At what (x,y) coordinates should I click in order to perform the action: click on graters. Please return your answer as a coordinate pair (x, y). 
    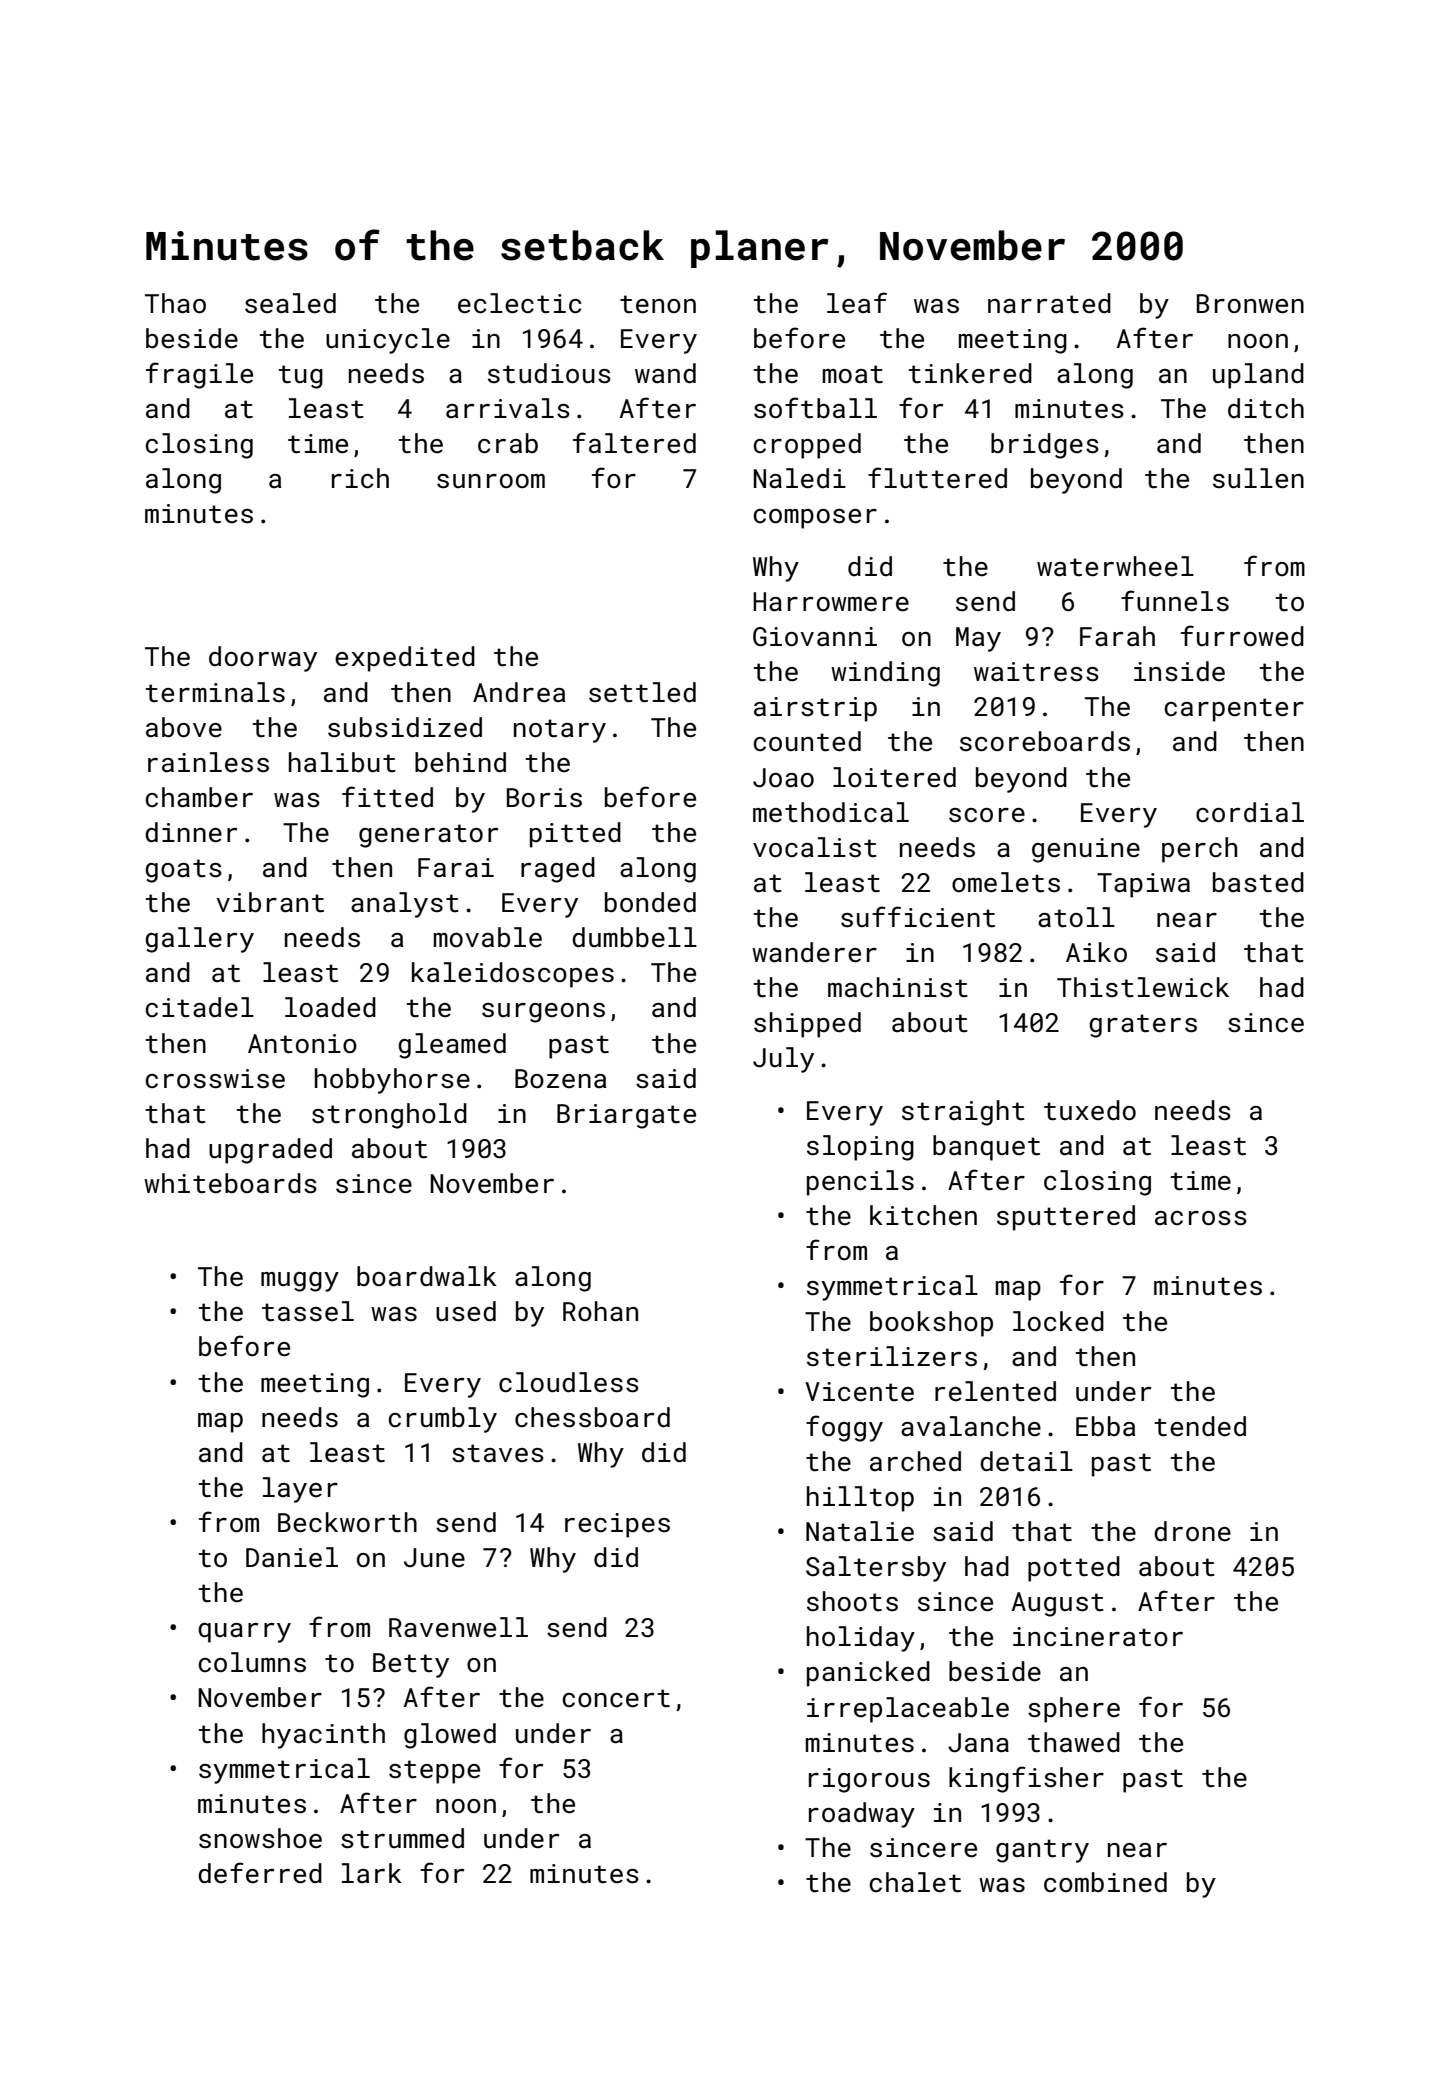
    Looking at the image, I should click on (1143, 1026).
